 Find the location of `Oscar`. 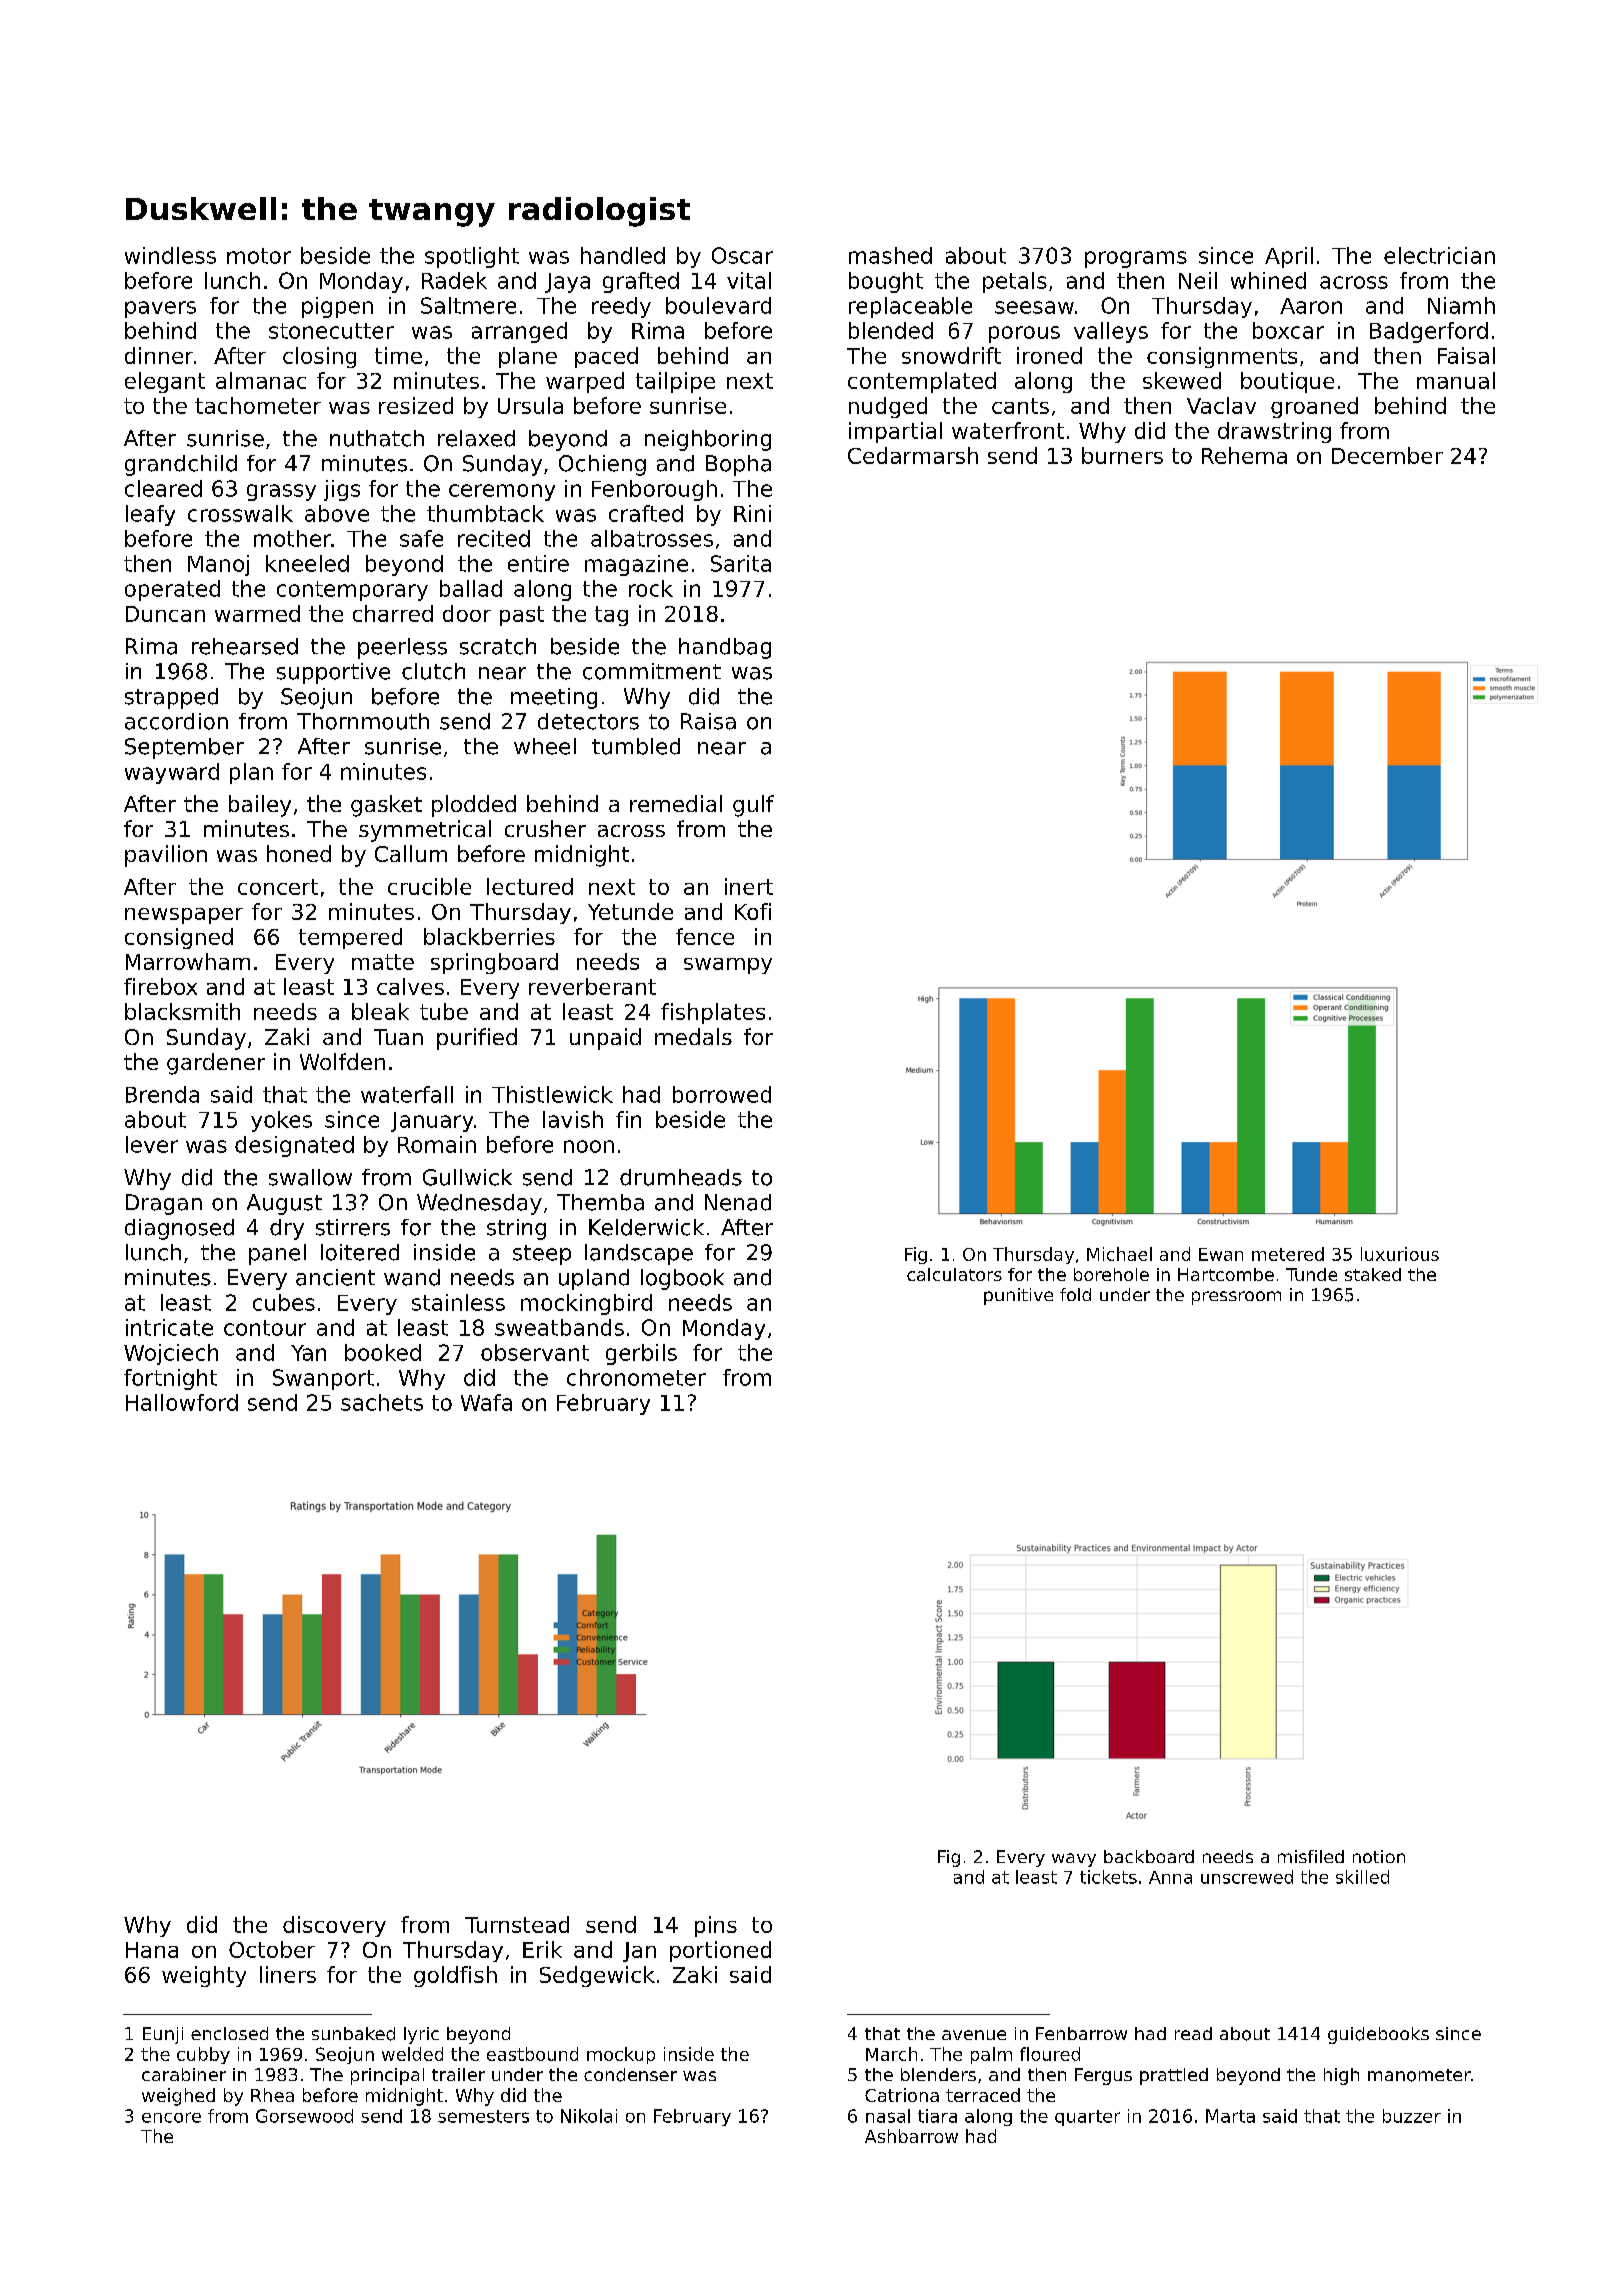

Oscar is located at coordinates (742, 255).
